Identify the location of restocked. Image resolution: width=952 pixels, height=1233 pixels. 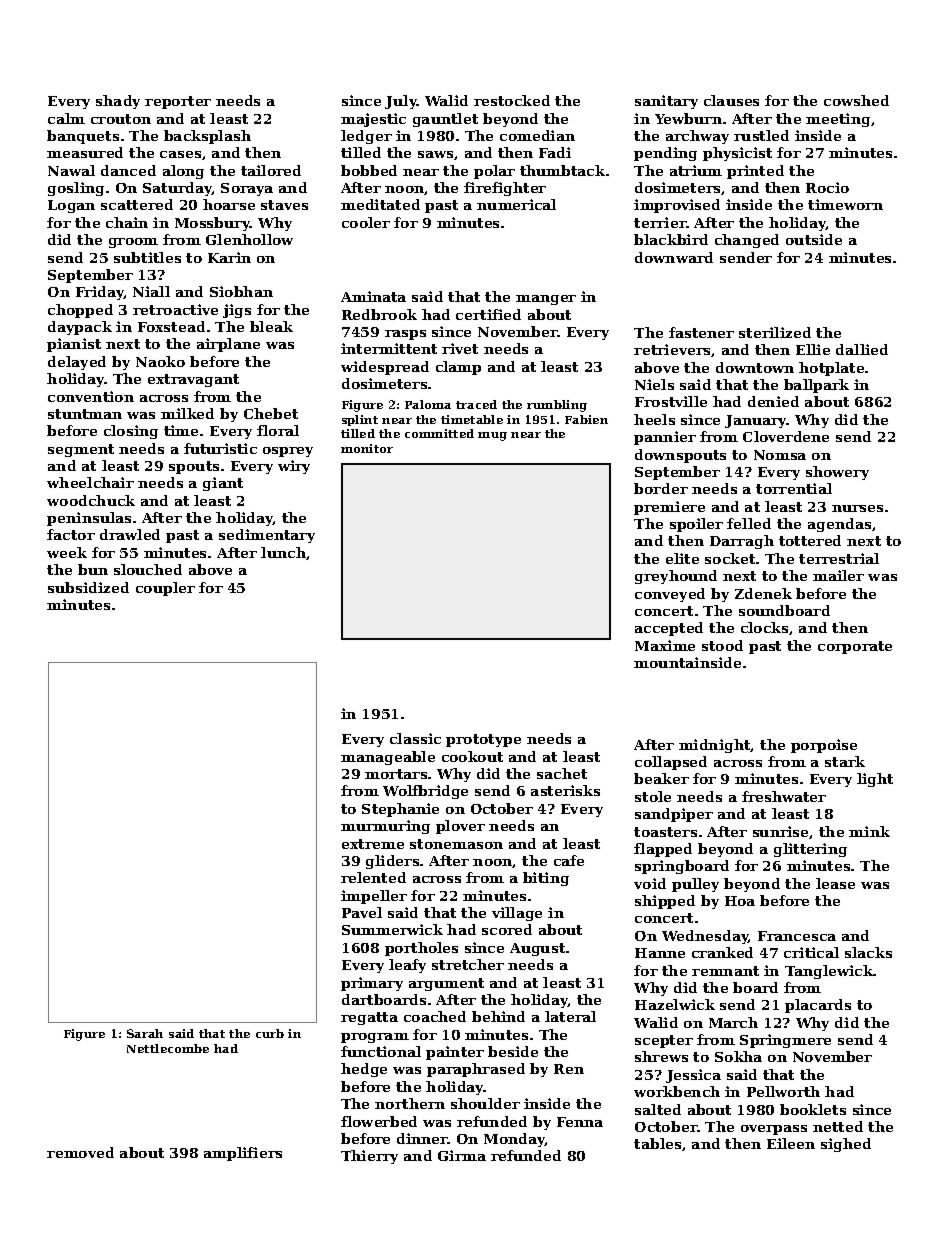
(512, 100).
